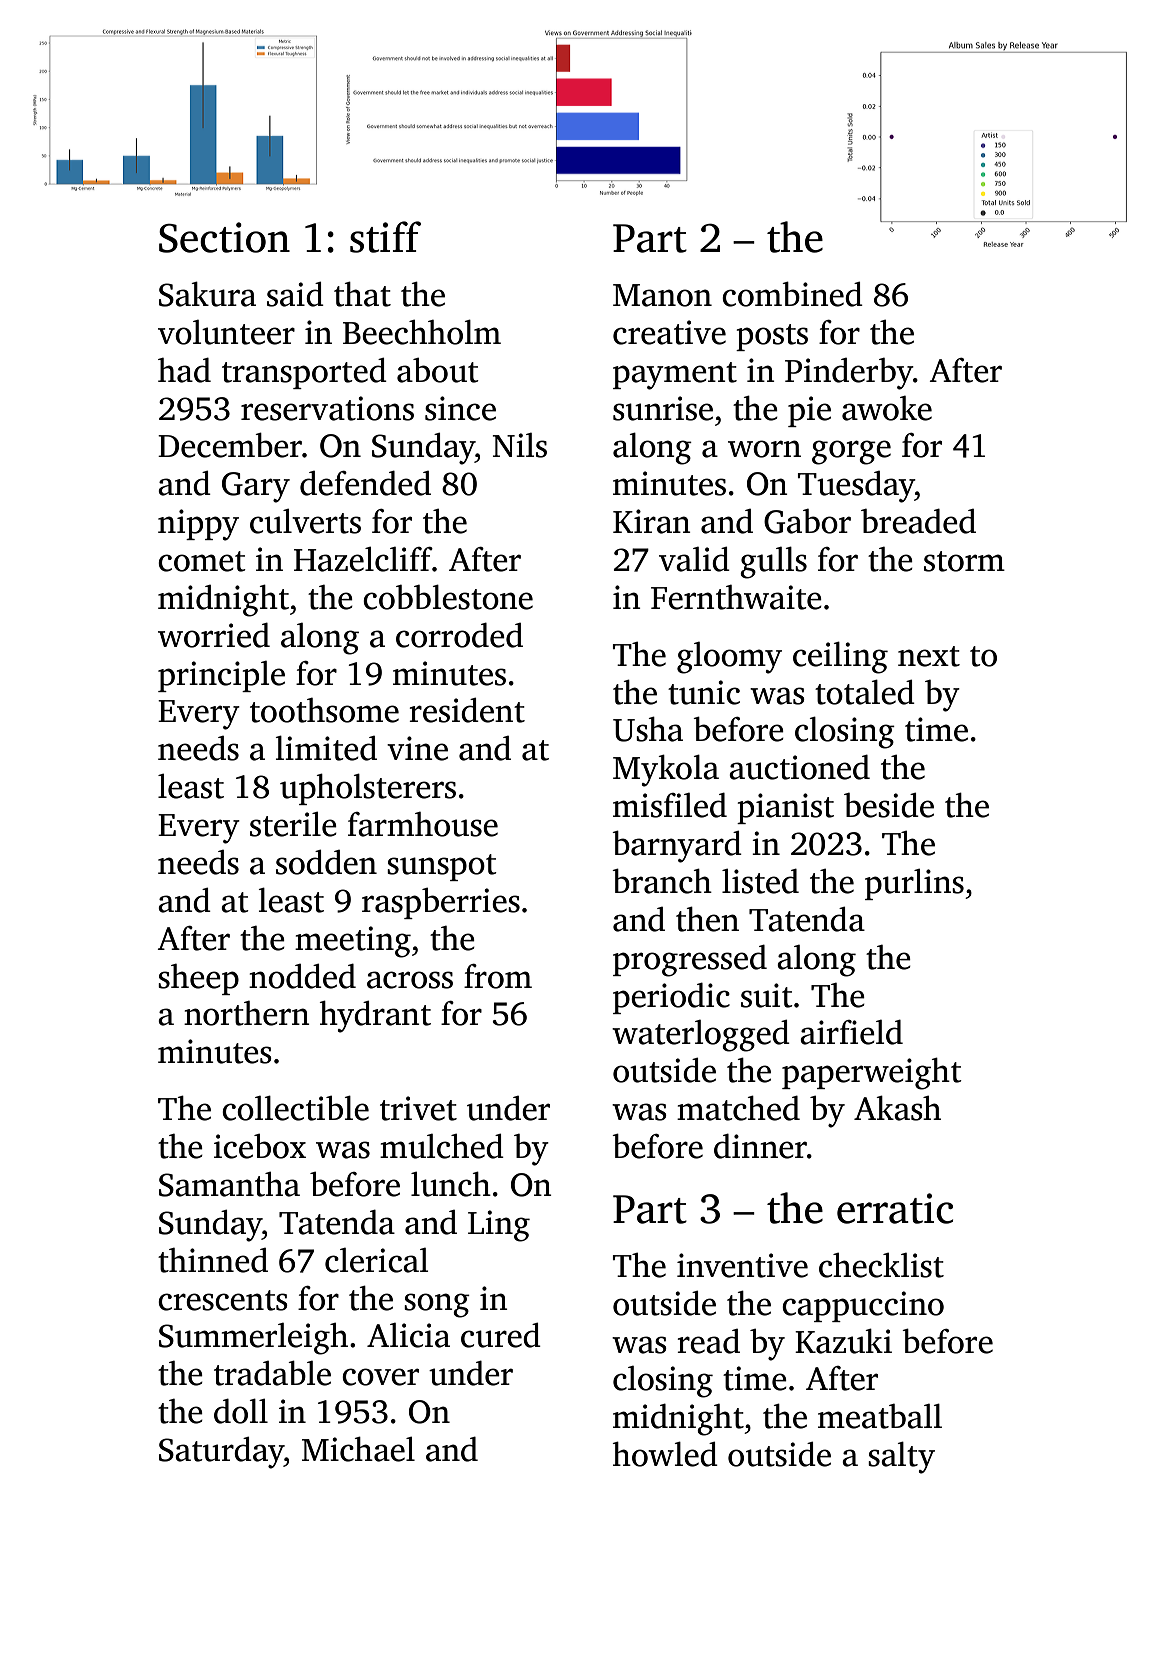 The width and height of the document is (1165, 1654). Describe the element at coordinates (742, 1265) in the document. I see `inventive` at that location.
